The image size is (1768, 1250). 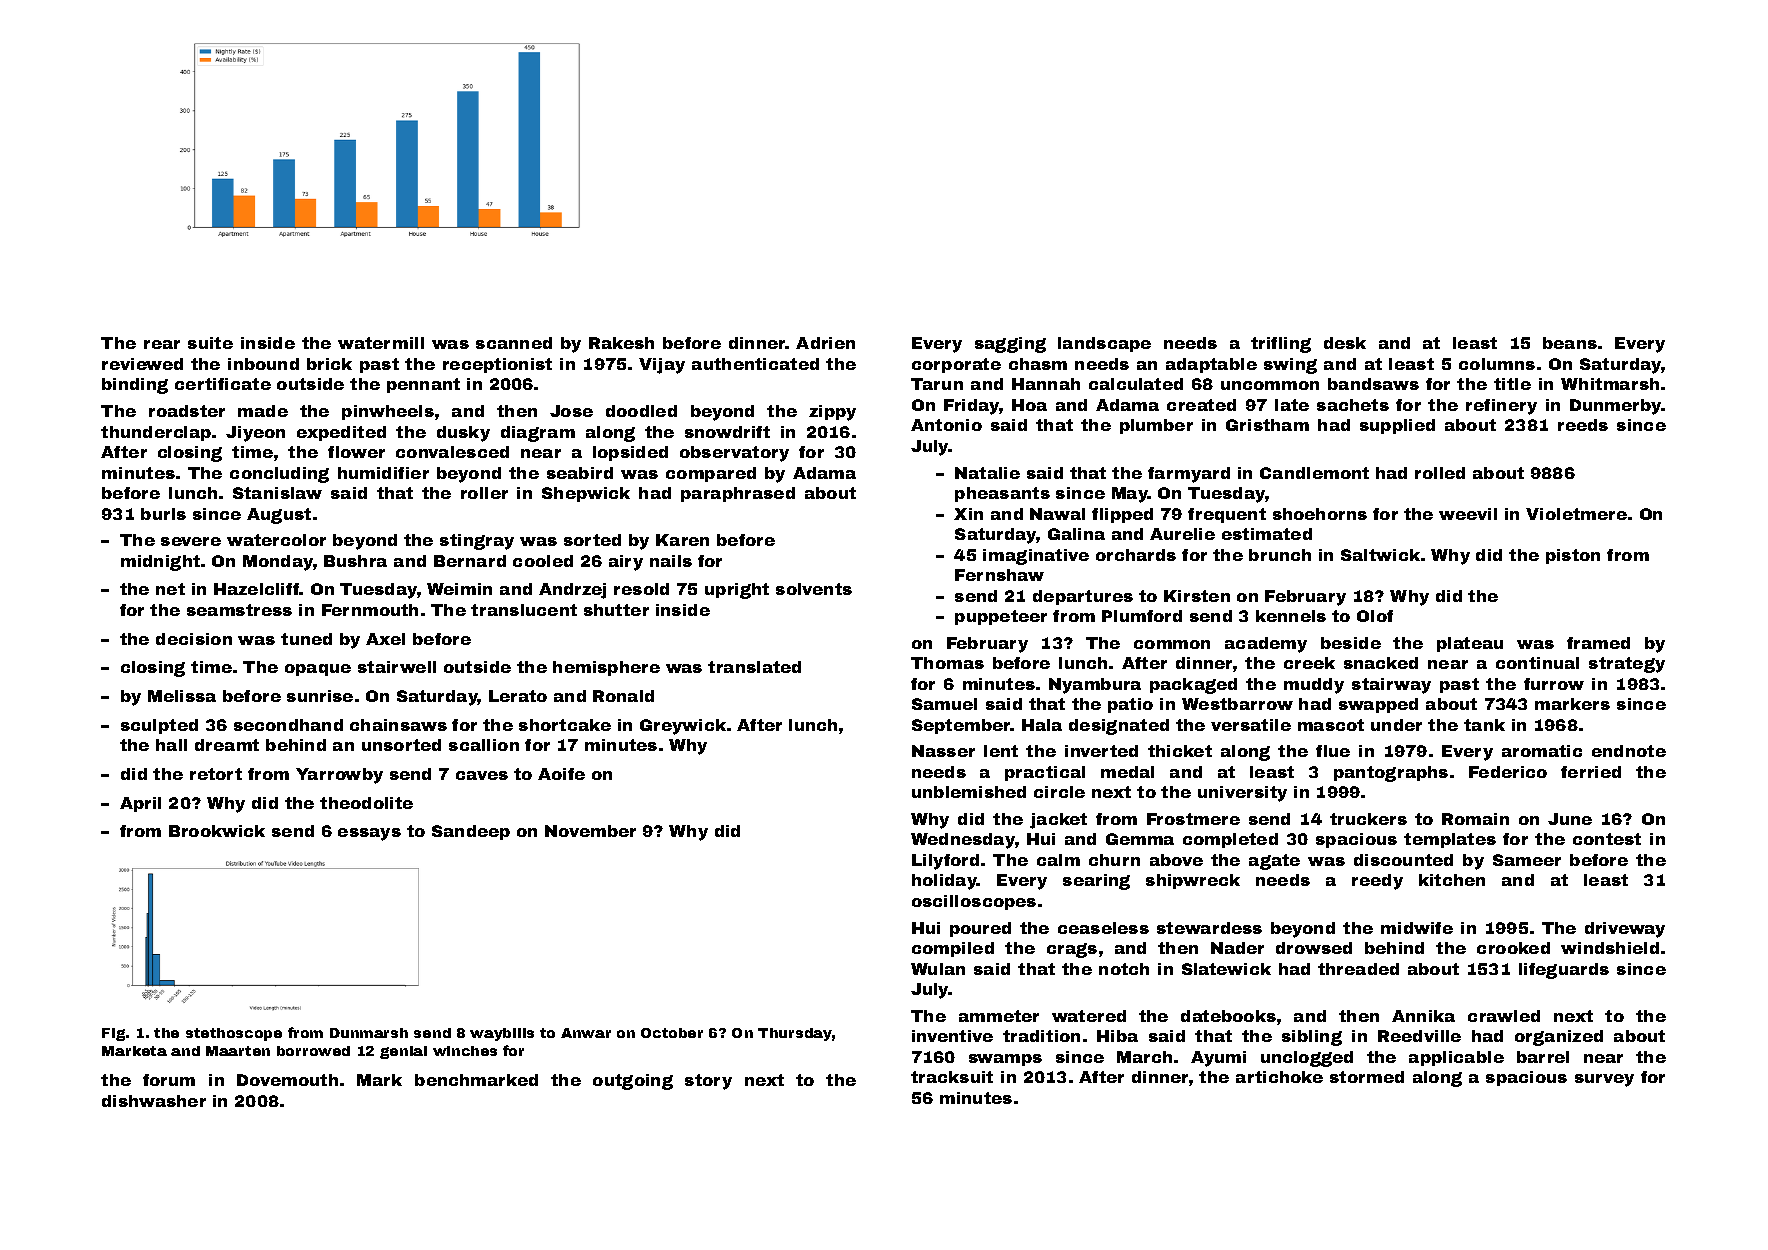 What do you see at coordinates (633, 1082) in the image?
I see `outgoing` at bounding box center [633, 1082].
